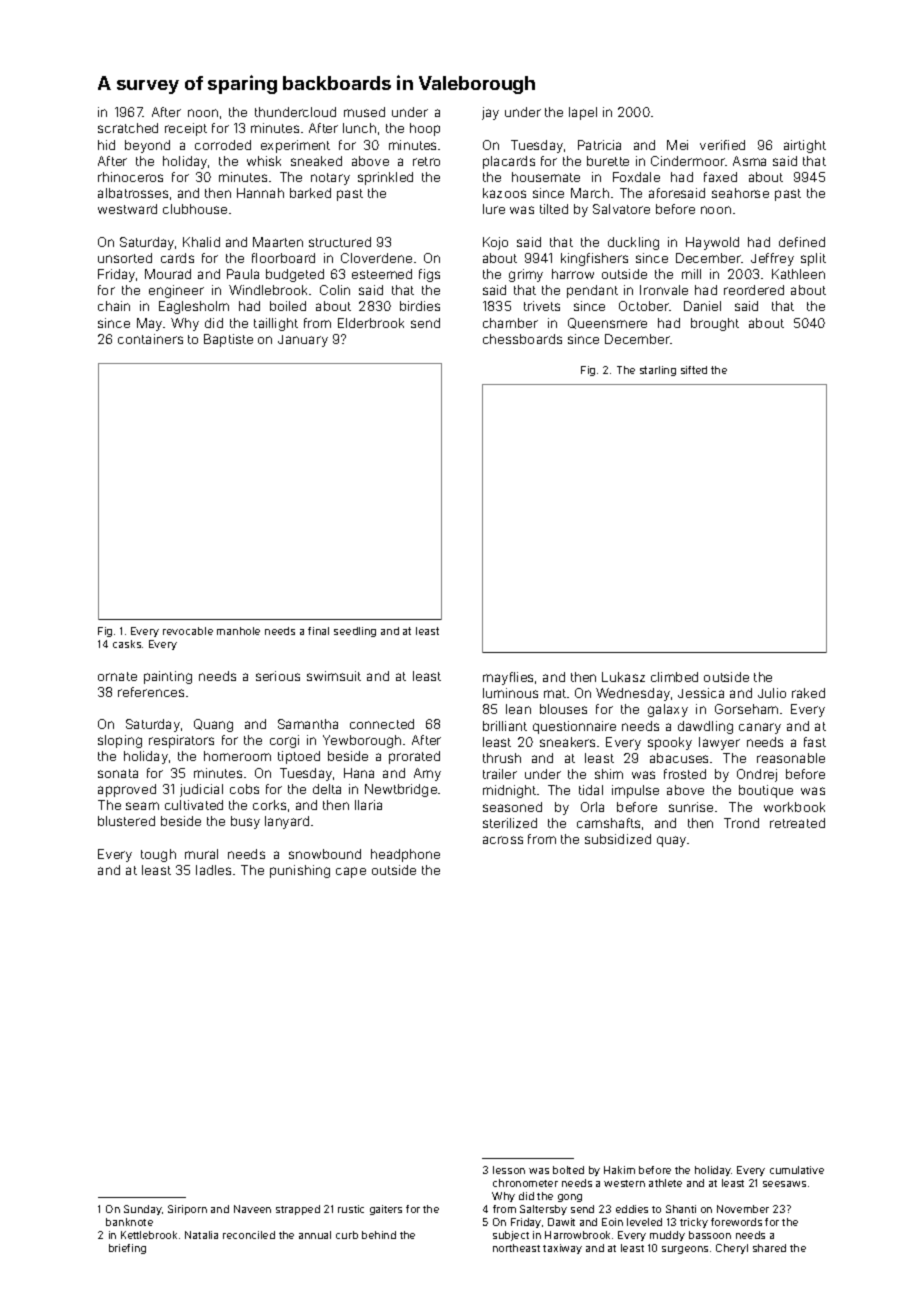 This screenshot has width=924, height=1308. I want to click on mused, so click(364, 112).
